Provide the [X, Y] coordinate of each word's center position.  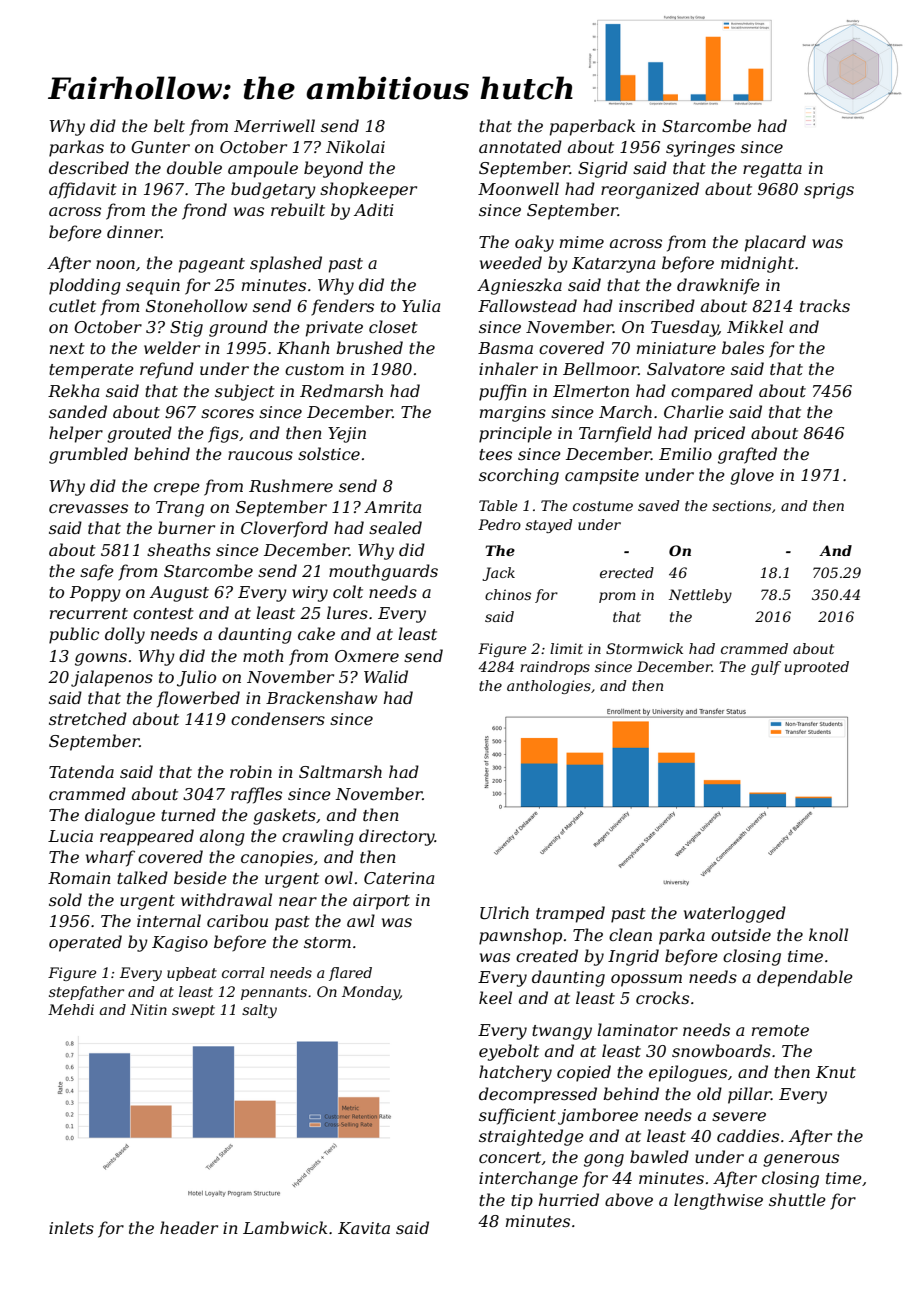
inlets [71, 1227]
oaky [534, 243]
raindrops [555, 668]
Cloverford [284, 529]
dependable [805, 978]
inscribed [657, 305]
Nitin [148, 1009]
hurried [569, 1199]
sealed [395, 527]
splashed [286, 264]
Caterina [399, 878]
